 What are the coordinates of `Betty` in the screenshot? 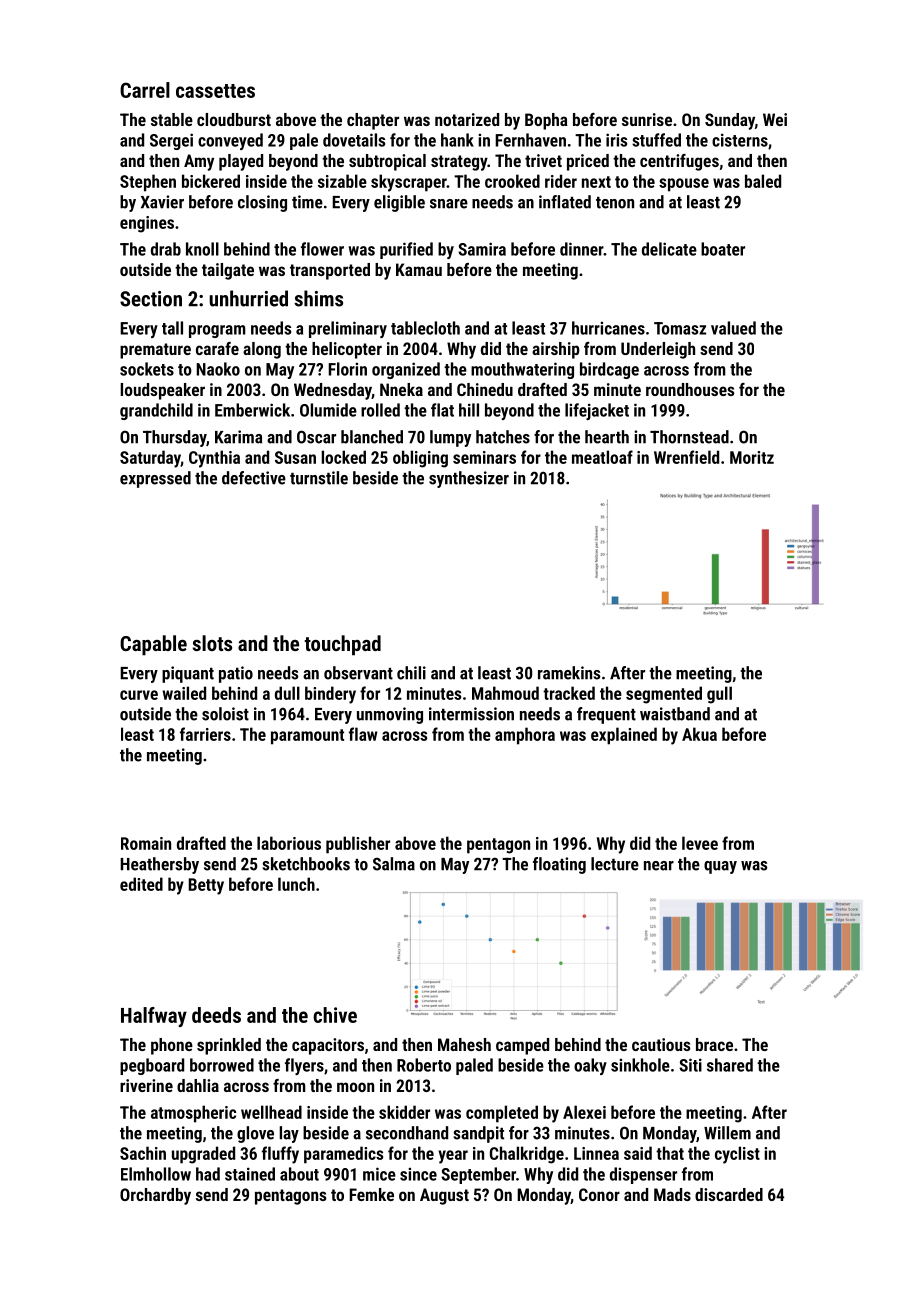 It's located at (206, 886).
